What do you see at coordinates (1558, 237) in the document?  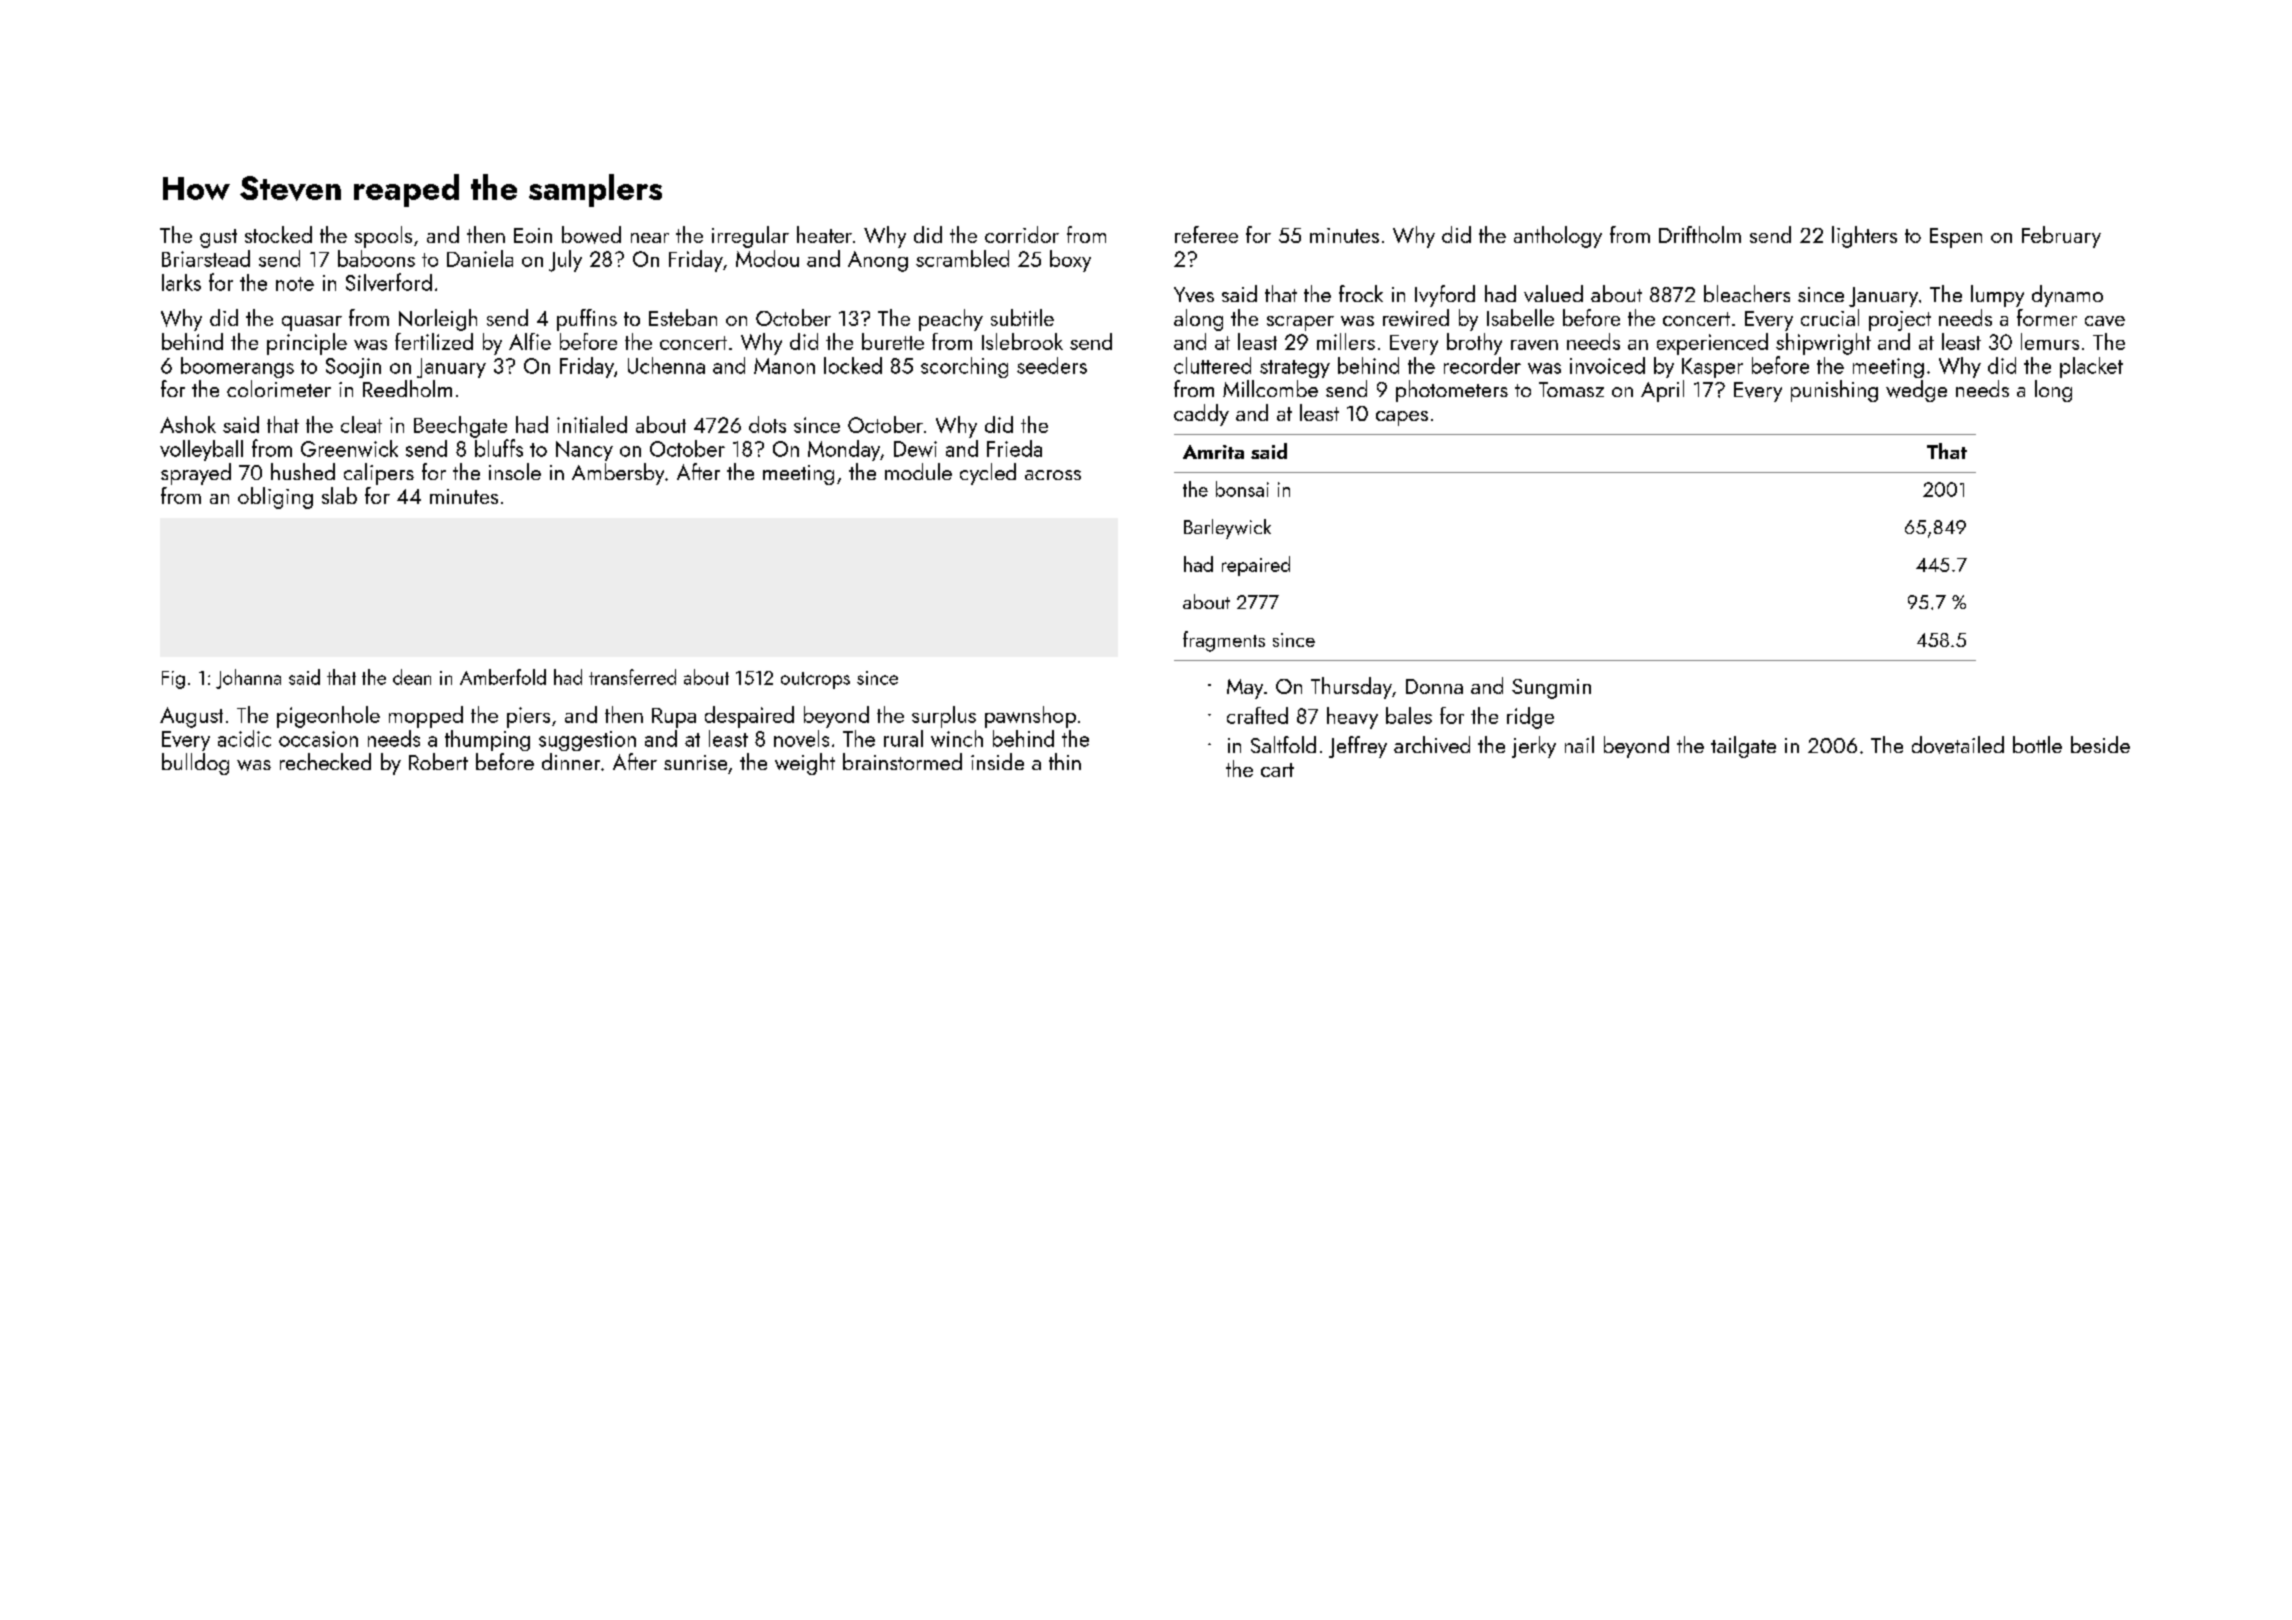 I see `anthology` at bounding box center [1558, 237].
